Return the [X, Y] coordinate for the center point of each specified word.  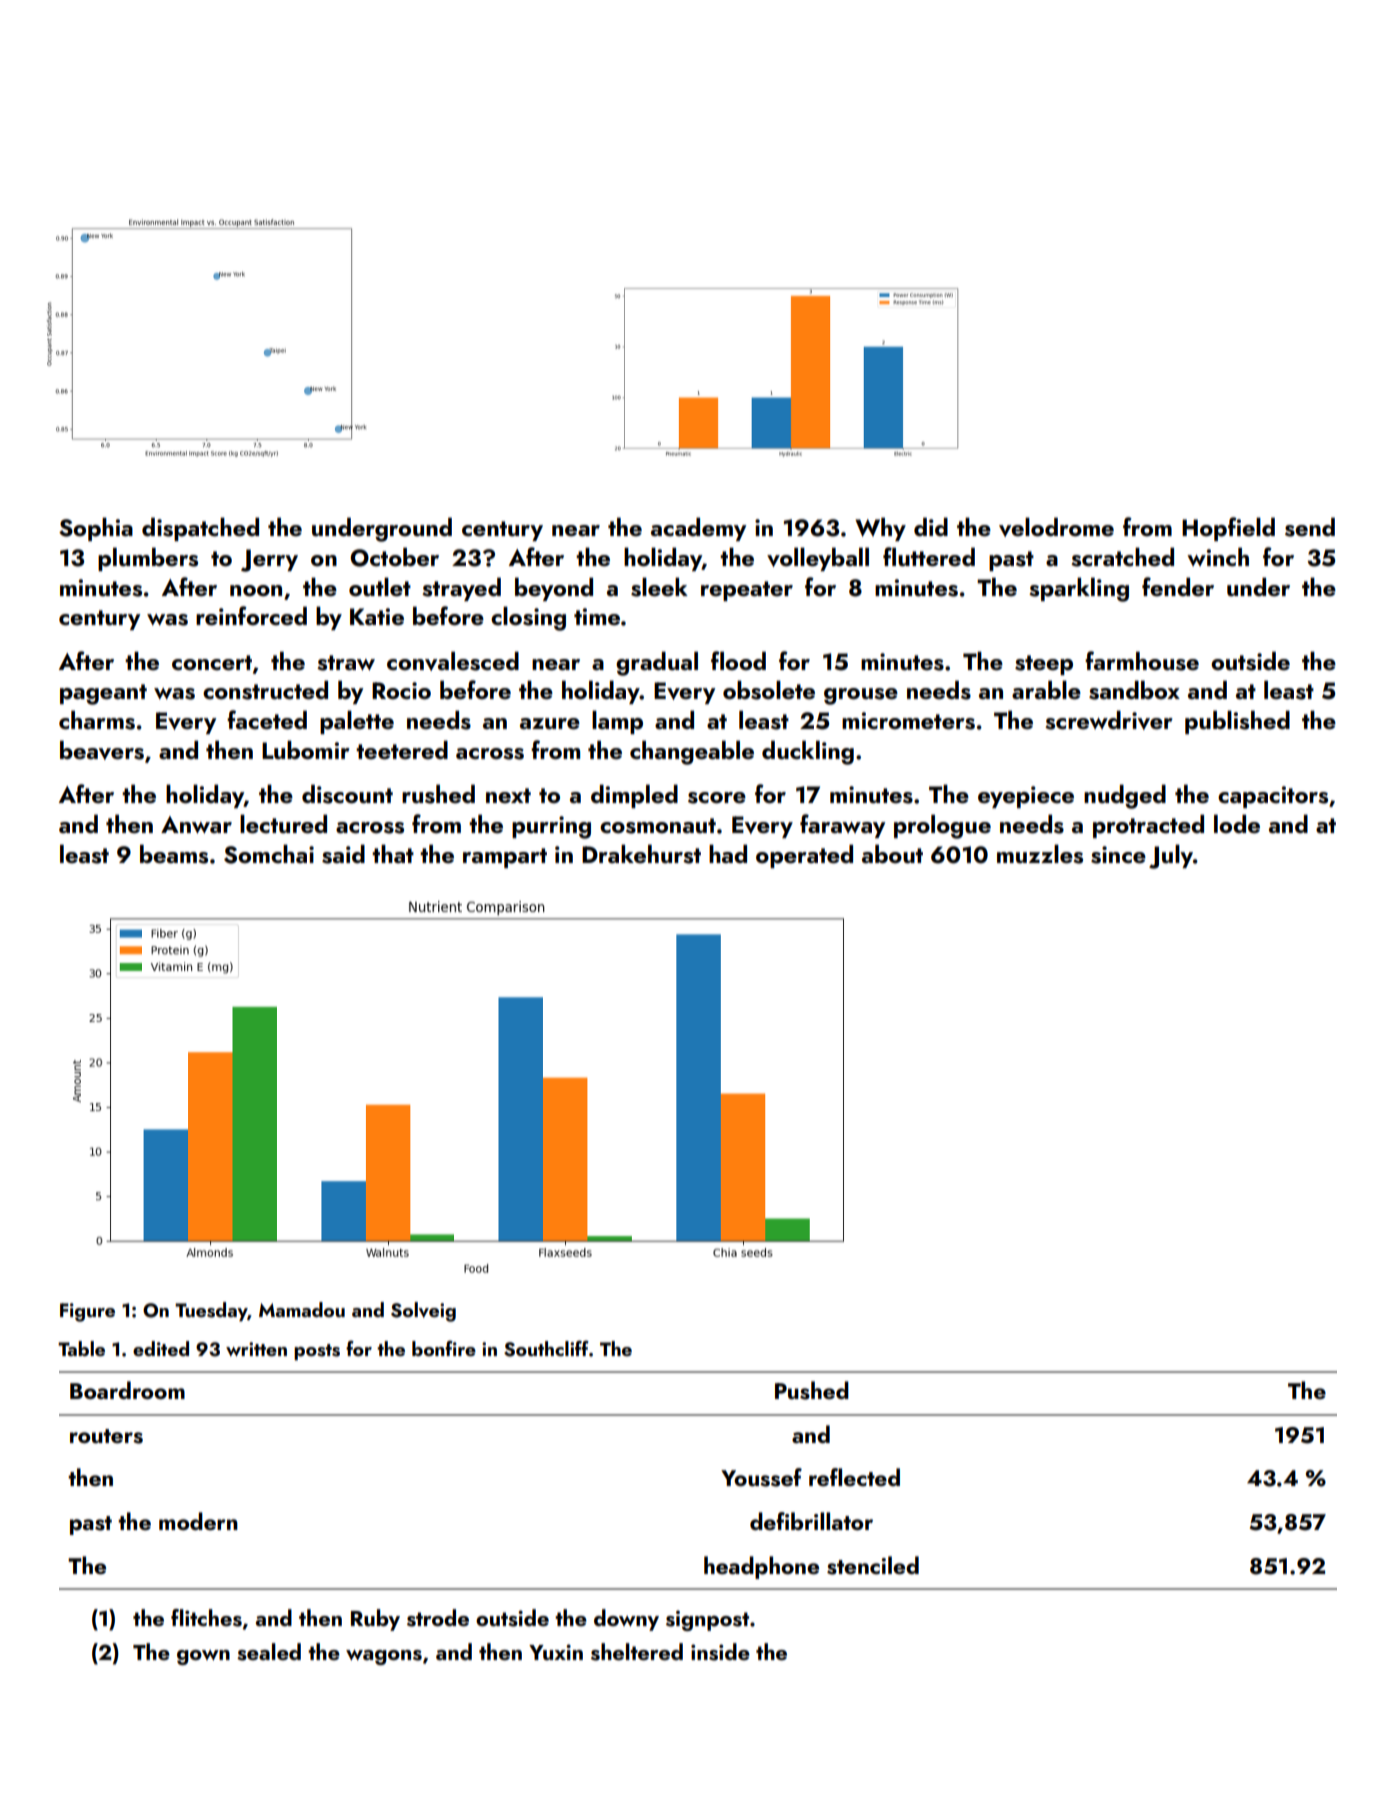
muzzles [1040, 854]
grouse [861, 696]
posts [317, 1352]
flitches [206, 1618]
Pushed [812, 1390]
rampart [505, 858]
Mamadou [302, 1309]
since [1118, 855]
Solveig [423, 1312]
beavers [102, 750]
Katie [377, 616]
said [343, 854]
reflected [854, 1477]
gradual [657, 663]
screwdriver [1109, 720]
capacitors [1273, 797]
